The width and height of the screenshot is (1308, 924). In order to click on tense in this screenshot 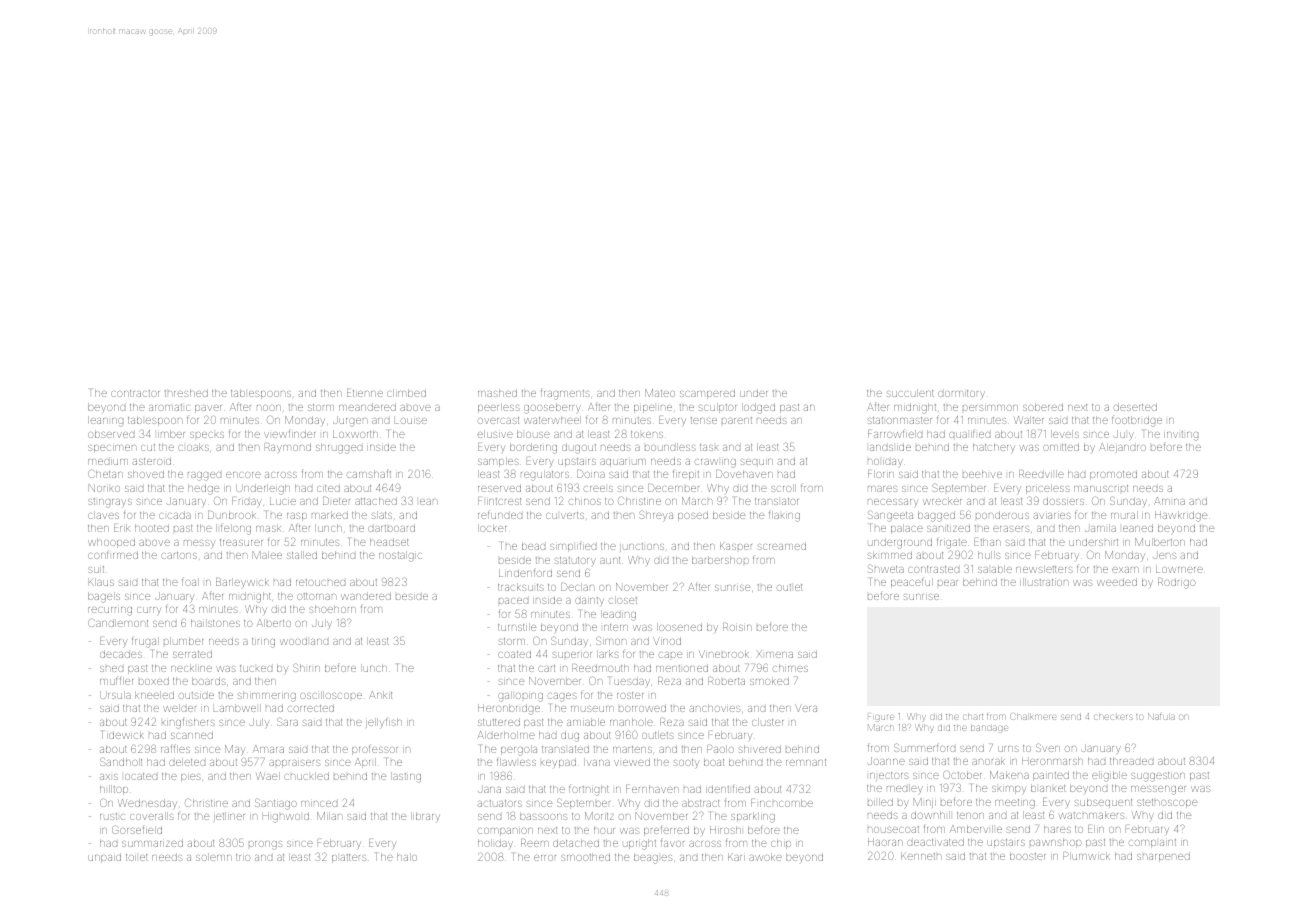, I will do `click(704, 420)`.
